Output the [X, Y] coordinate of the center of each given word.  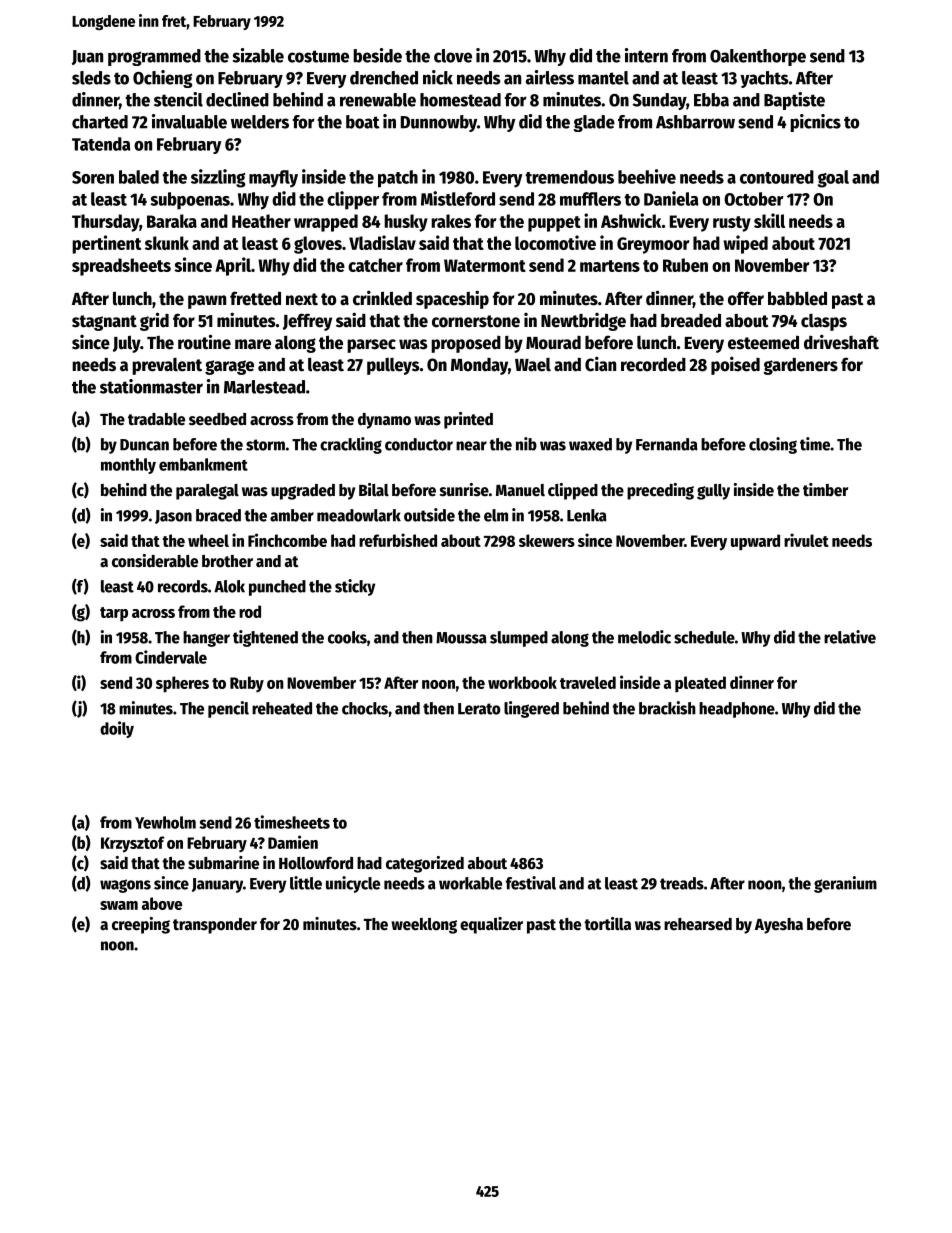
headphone [737, 710]
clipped [573, 491]
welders [260, 122]
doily [117, 729]
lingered [531, 709]
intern [646, 55]
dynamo [384, 421]
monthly [128, 466]
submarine [223, 863]
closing [773, 445]
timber [825, 490]
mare [253, 344]
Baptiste [794, 101]
